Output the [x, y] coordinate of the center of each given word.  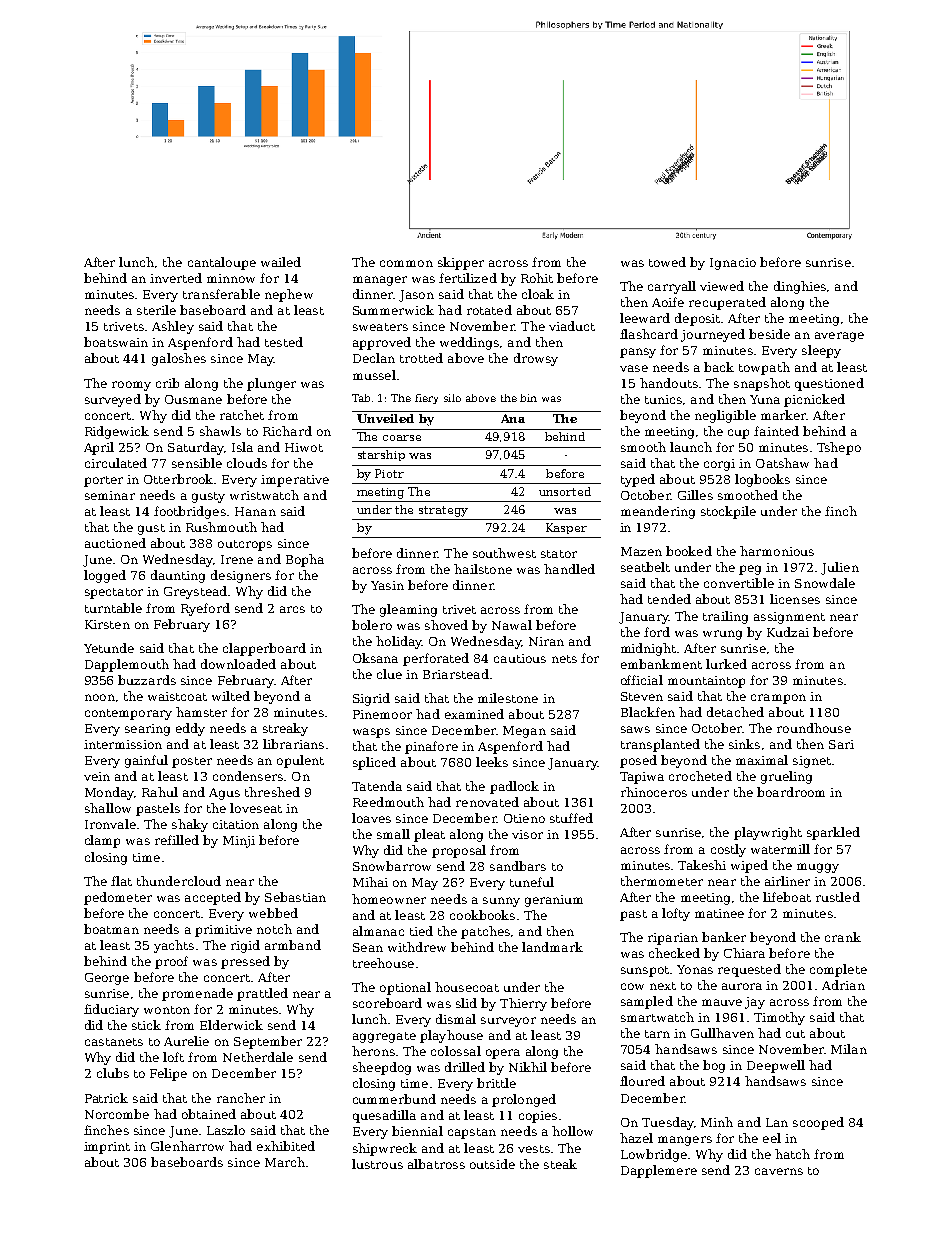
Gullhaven [722, 1033]
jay [755, 1003]
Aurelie [186, 1041]
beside [769, 334]
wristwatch [264, 495]
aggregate [384, 1037]
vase [634, 368]
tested [284, 342]
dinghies [800, 287]
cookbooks [482, 915]
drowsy [536, 359]
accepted [213, 898]
